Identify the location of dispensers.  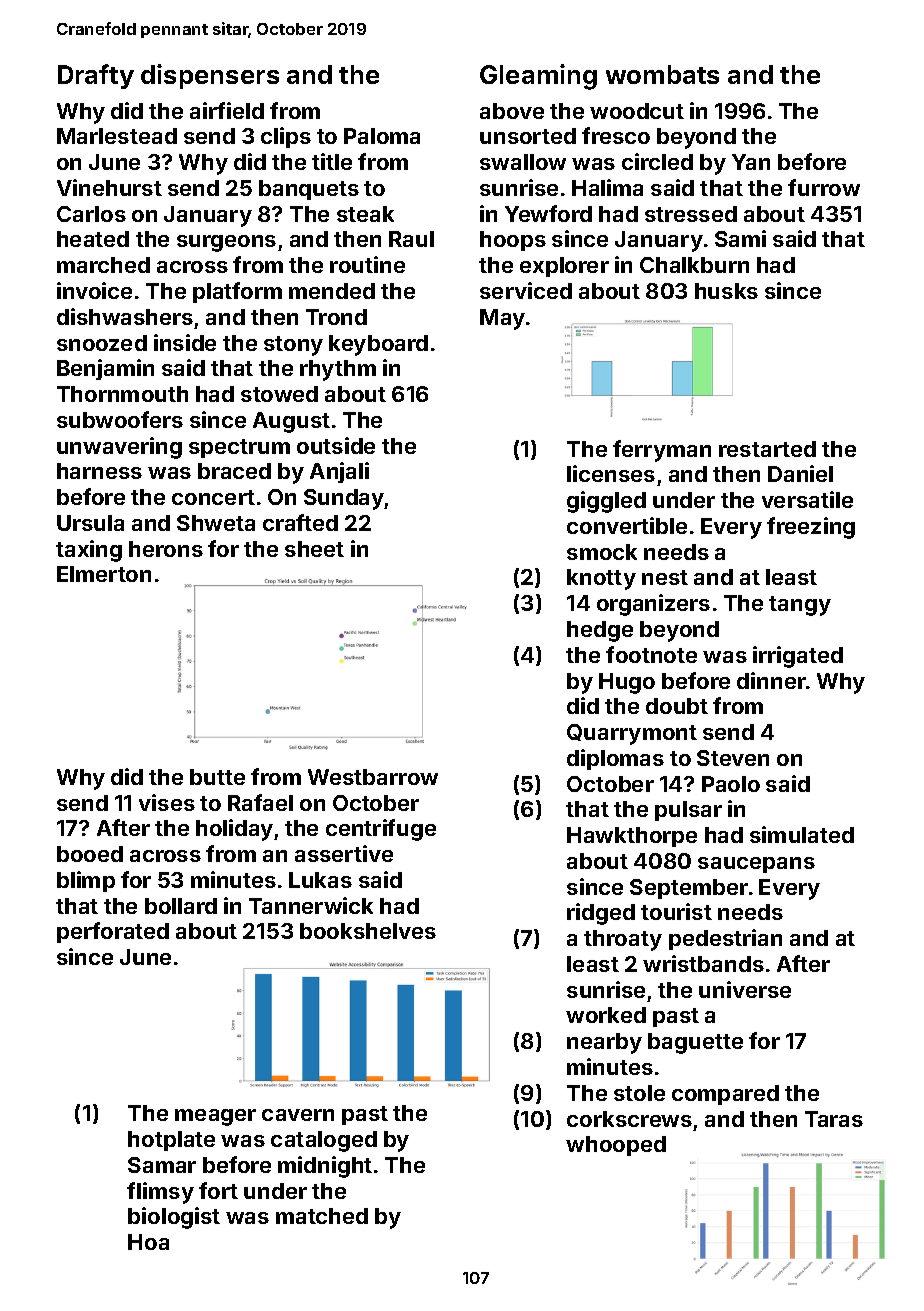
(210, 76).
